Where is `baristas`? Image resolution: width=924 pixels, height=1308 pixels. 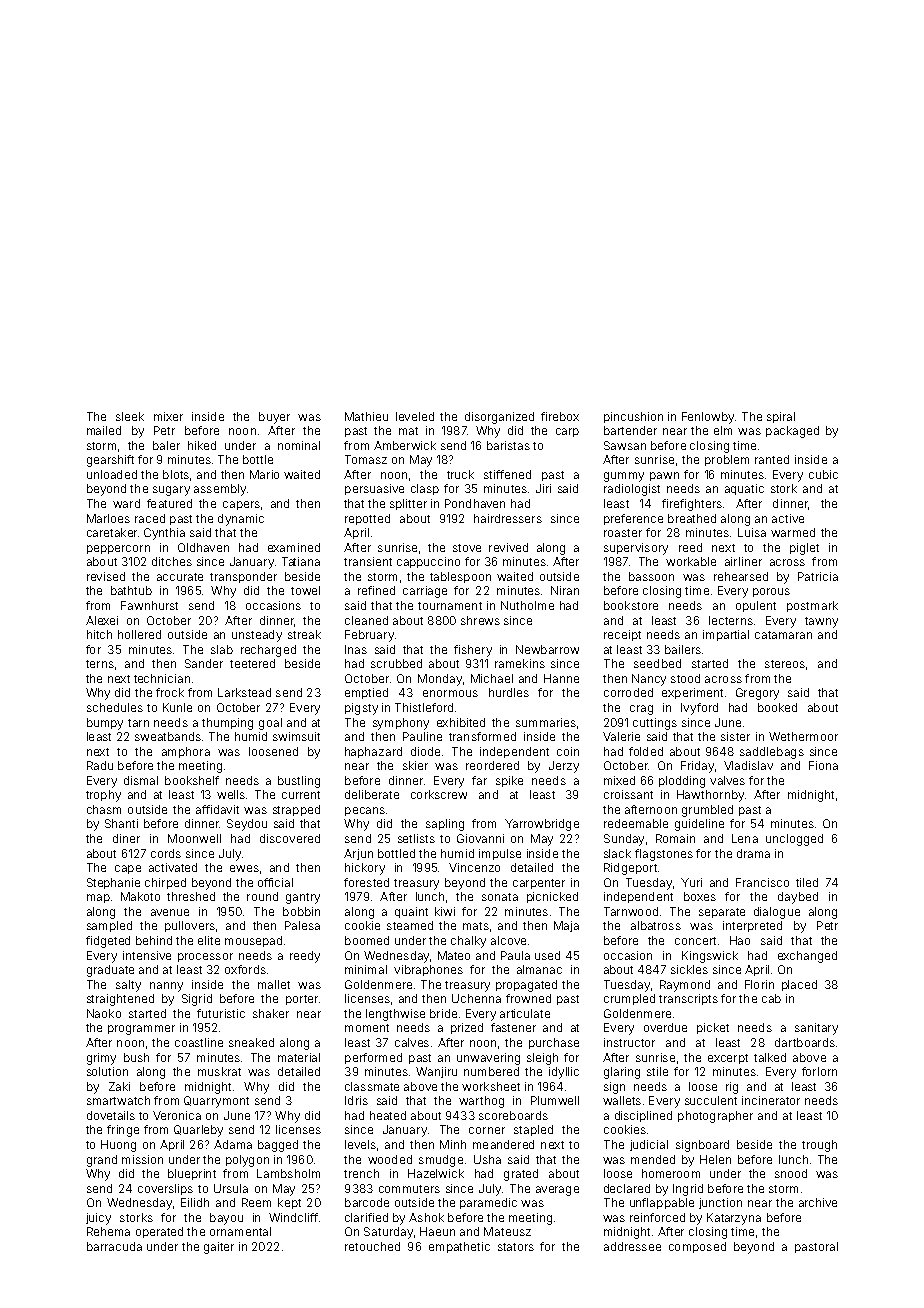
baristas is located at coordinates (508, 445).
